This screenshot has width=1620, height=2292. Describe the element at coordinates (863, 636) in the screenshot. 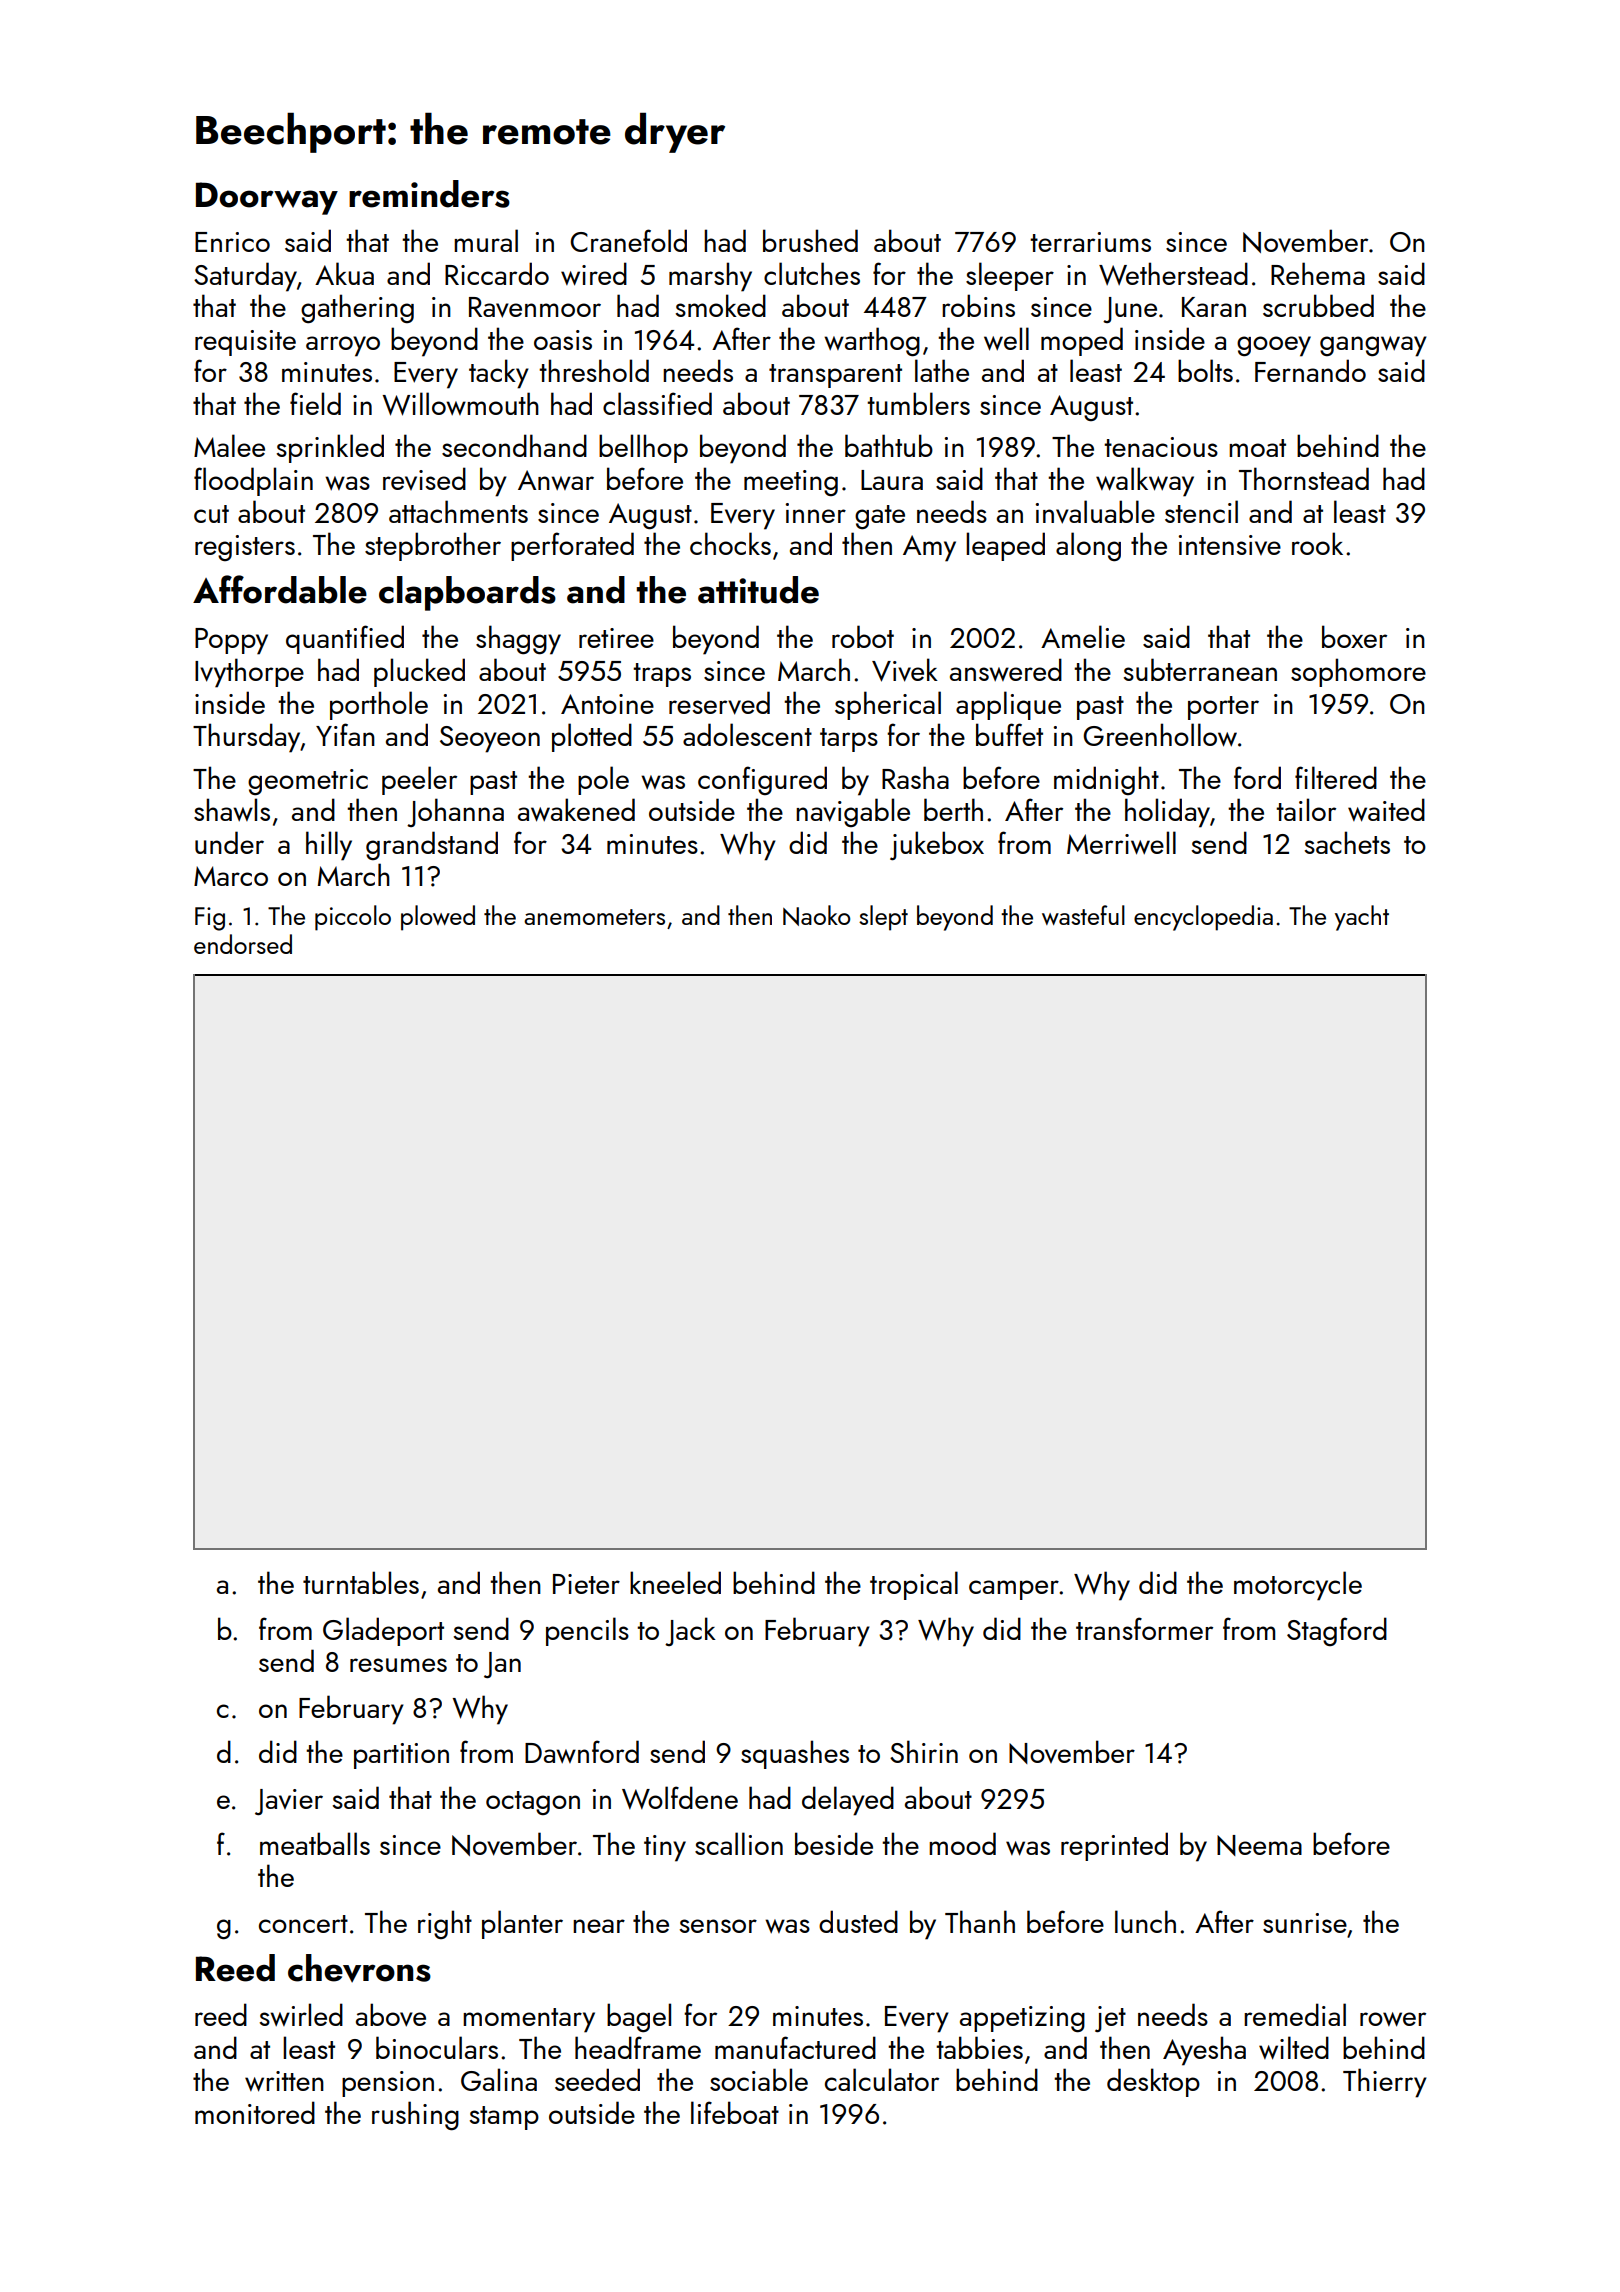

I see `robot` at that location.
